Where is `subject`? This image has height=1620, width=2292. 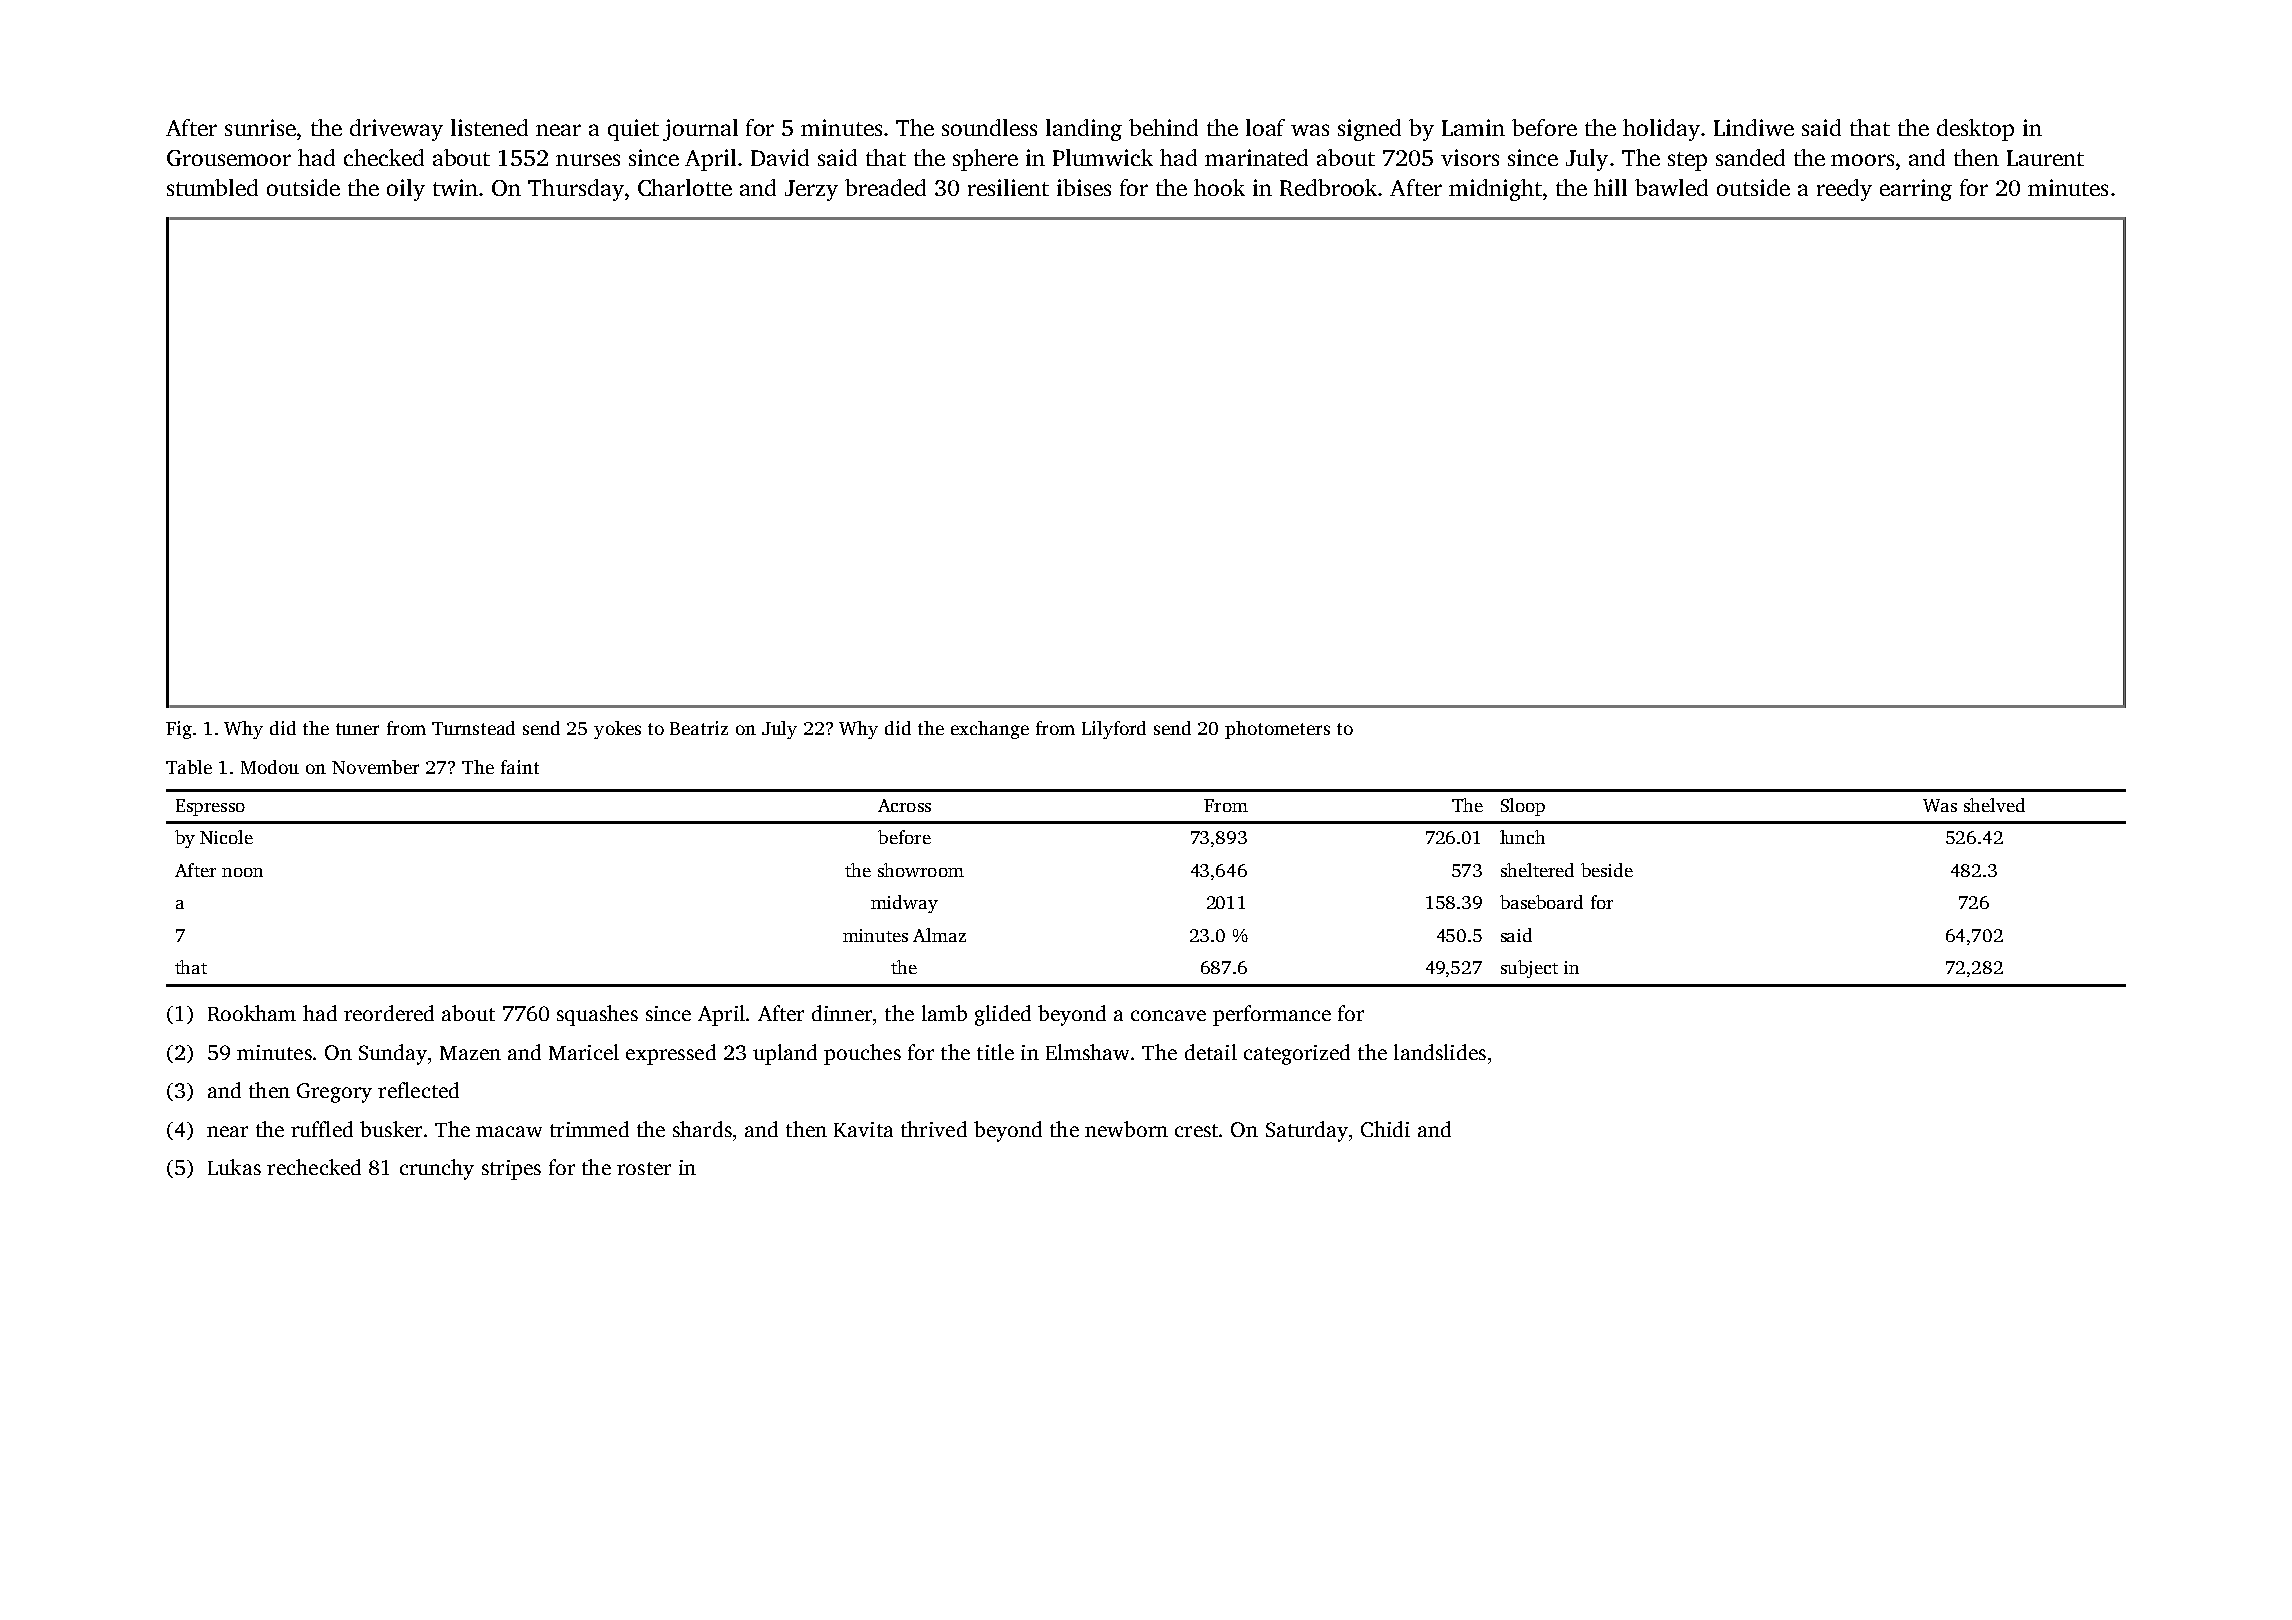
subject is located at coordinates (1529, 969).
